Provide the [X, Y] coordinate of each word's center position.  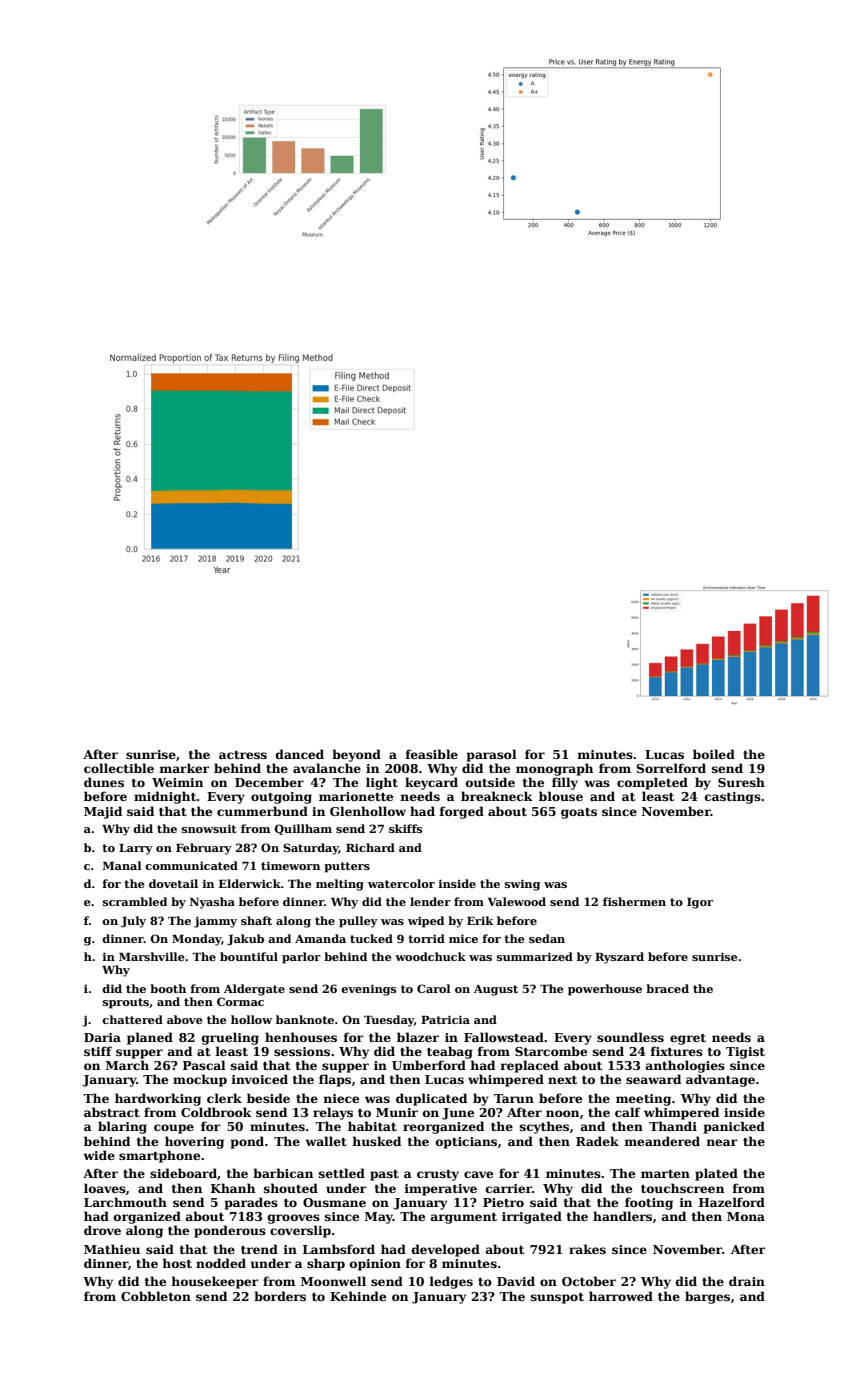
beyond [356, 755]
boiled [714, 754]
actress [243, 755]
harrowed [621, 1296]
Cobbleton [156, 1296]
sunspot [557, 1298]
